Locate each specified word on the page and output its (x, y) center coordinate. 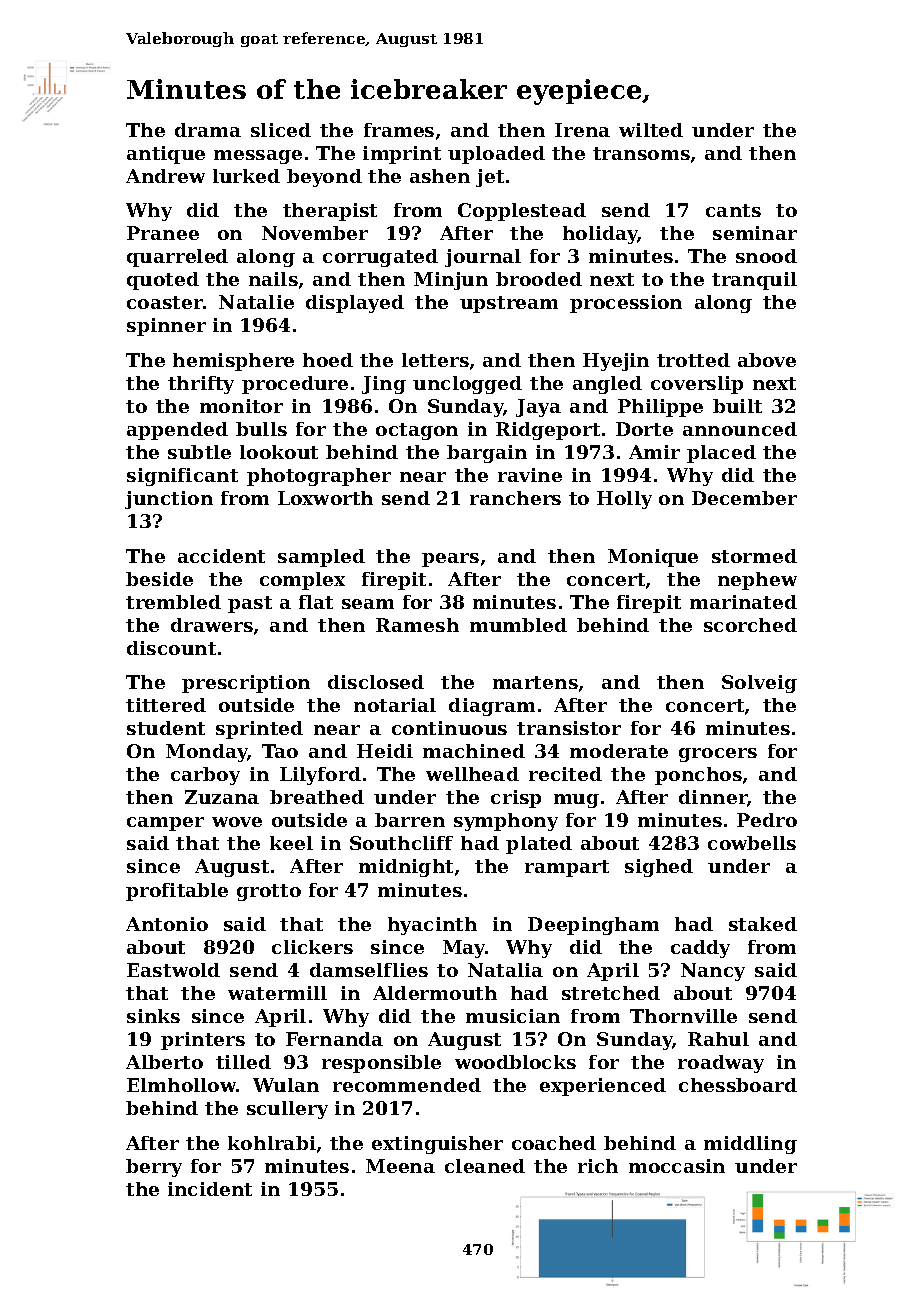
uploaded (496, 155)
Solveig (759, 684)
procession (626, 304)
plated (539, 845)
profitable (177, 892)
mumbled (518, 625)
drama (208, 130)
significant (182, 477)
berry (154, 1168)
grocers (718, 755)
